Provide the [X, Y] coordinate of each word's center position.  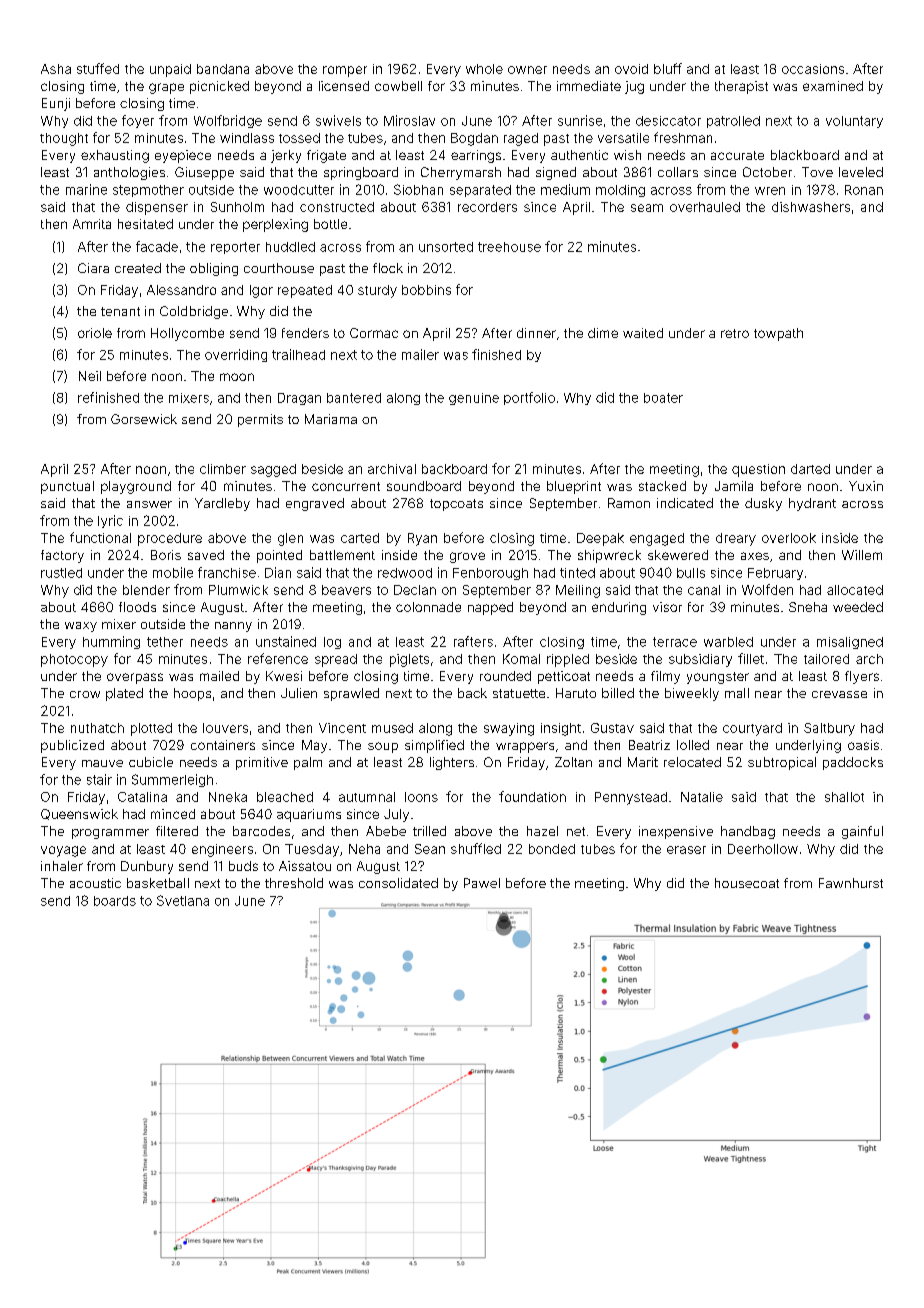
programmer [110, 834]
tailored [826, 659]
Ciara [93, 268]
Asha [56, 69]
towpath [778, 334]
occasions [813, 69]
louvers [225, 728]
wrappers [525, 747]
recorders [487, 207]
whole [484, 69]
